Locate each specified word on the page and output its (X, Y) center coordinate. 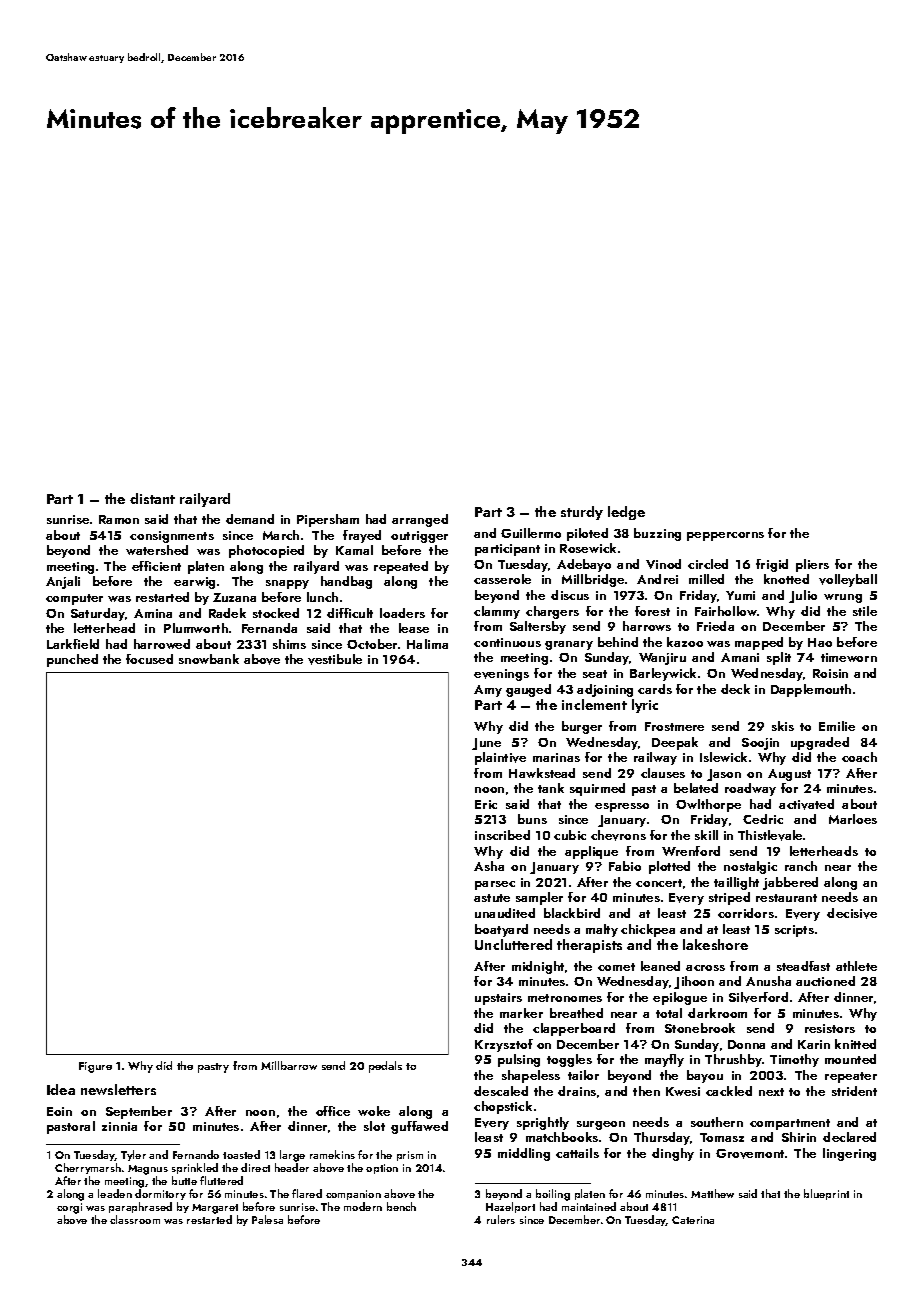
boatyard (501, 930)
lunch (322, 597)
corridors (746, 913)
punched (72, 660)
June (486, 744)
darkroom (717, 1013)
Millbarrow (289, 1065)
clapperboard (574, 1029)
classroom (135, 1219)
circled (708, 564)
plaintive (500, 758)
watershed (157, 550)
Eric (486, 804)
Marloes (853, 819)
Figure (95, 1067)
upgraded (820, 743)
